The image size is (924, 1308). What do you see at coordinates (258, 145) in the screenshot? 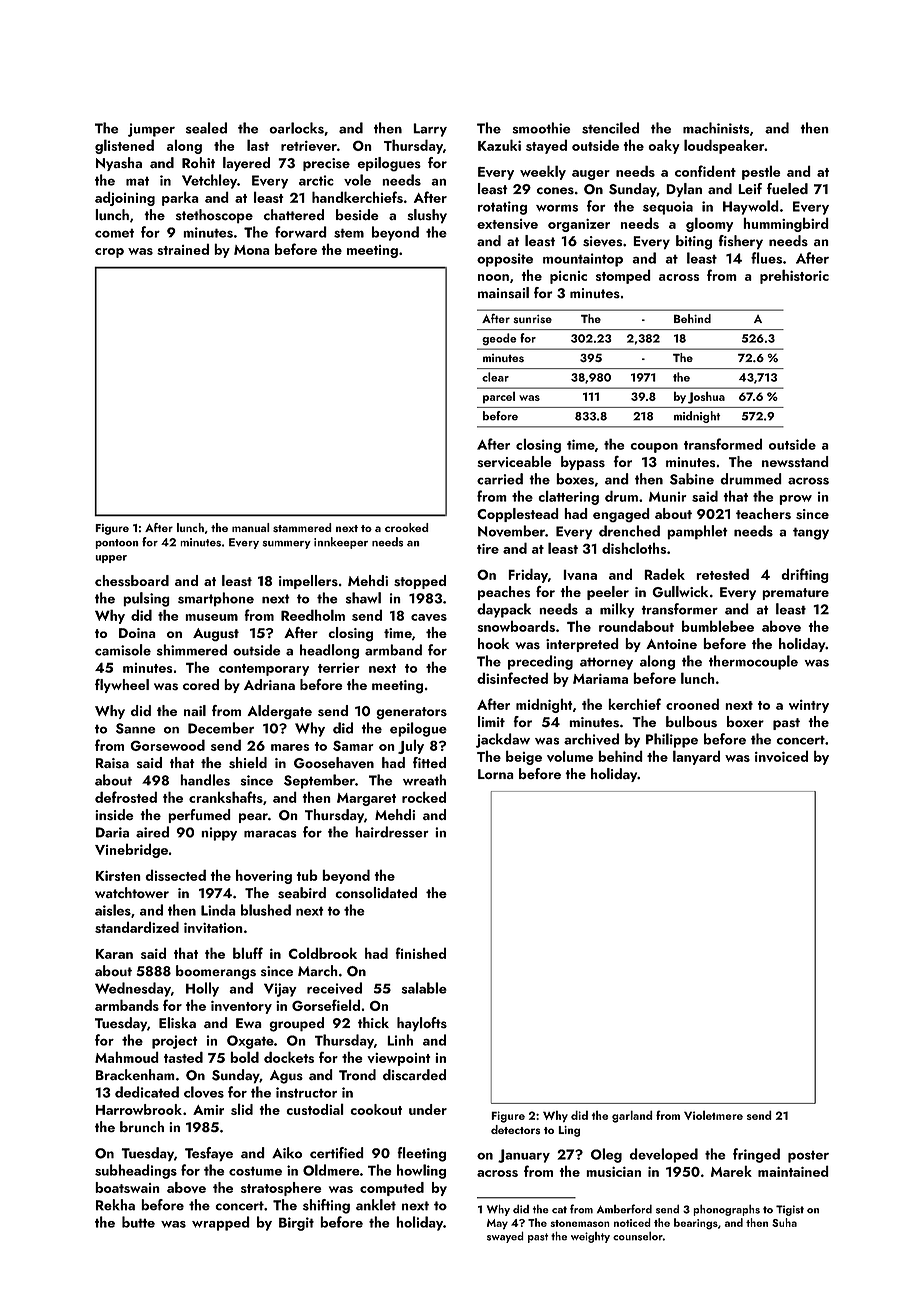
I see `last` at bounding box center [258, 145].
